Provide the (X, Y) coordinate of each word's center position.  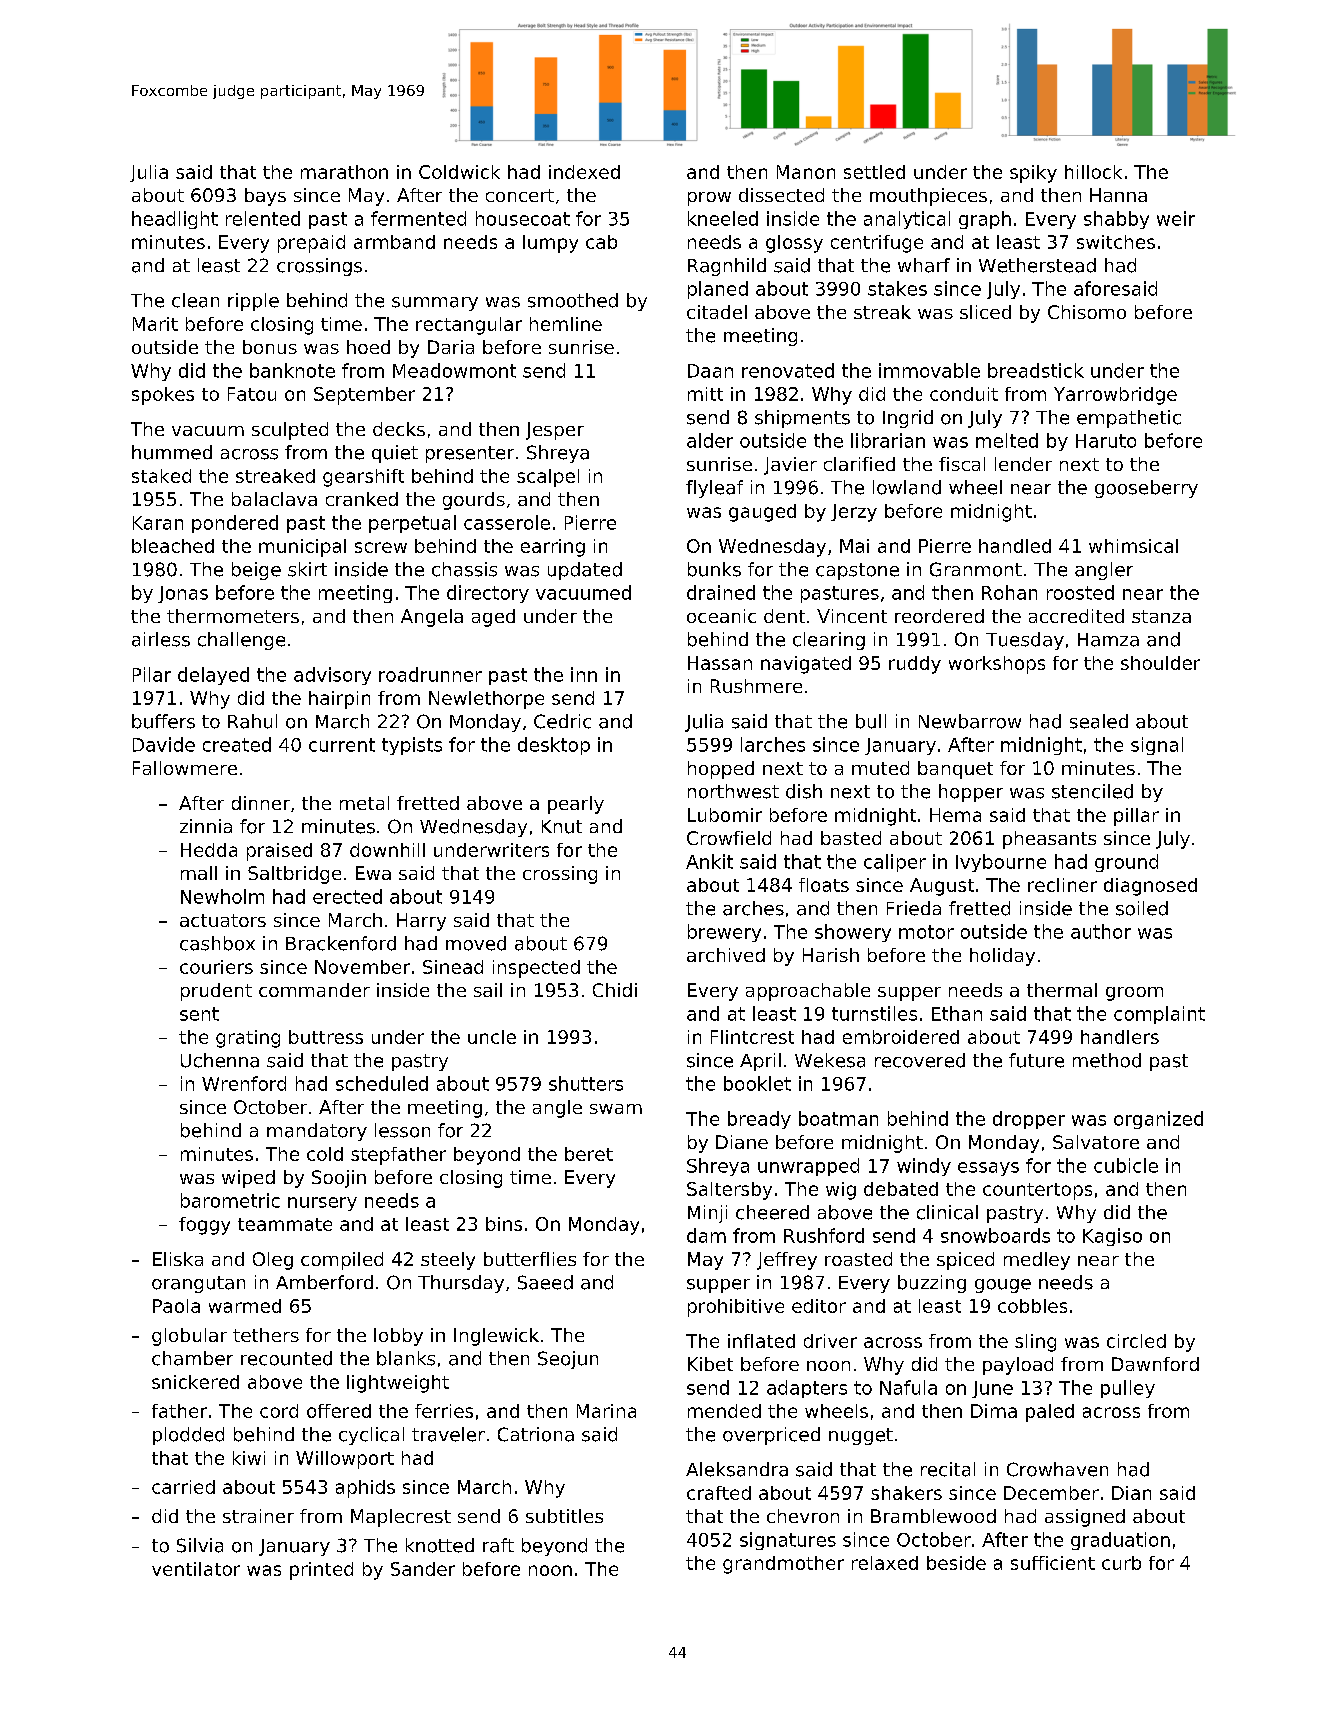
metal (364, 803)
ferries (444, 1411)
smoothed (573, 300)
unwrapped (808, 1167)
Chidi (615, 990)
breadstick (1036, 370)
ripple (253, 302)
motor (926, 932)
